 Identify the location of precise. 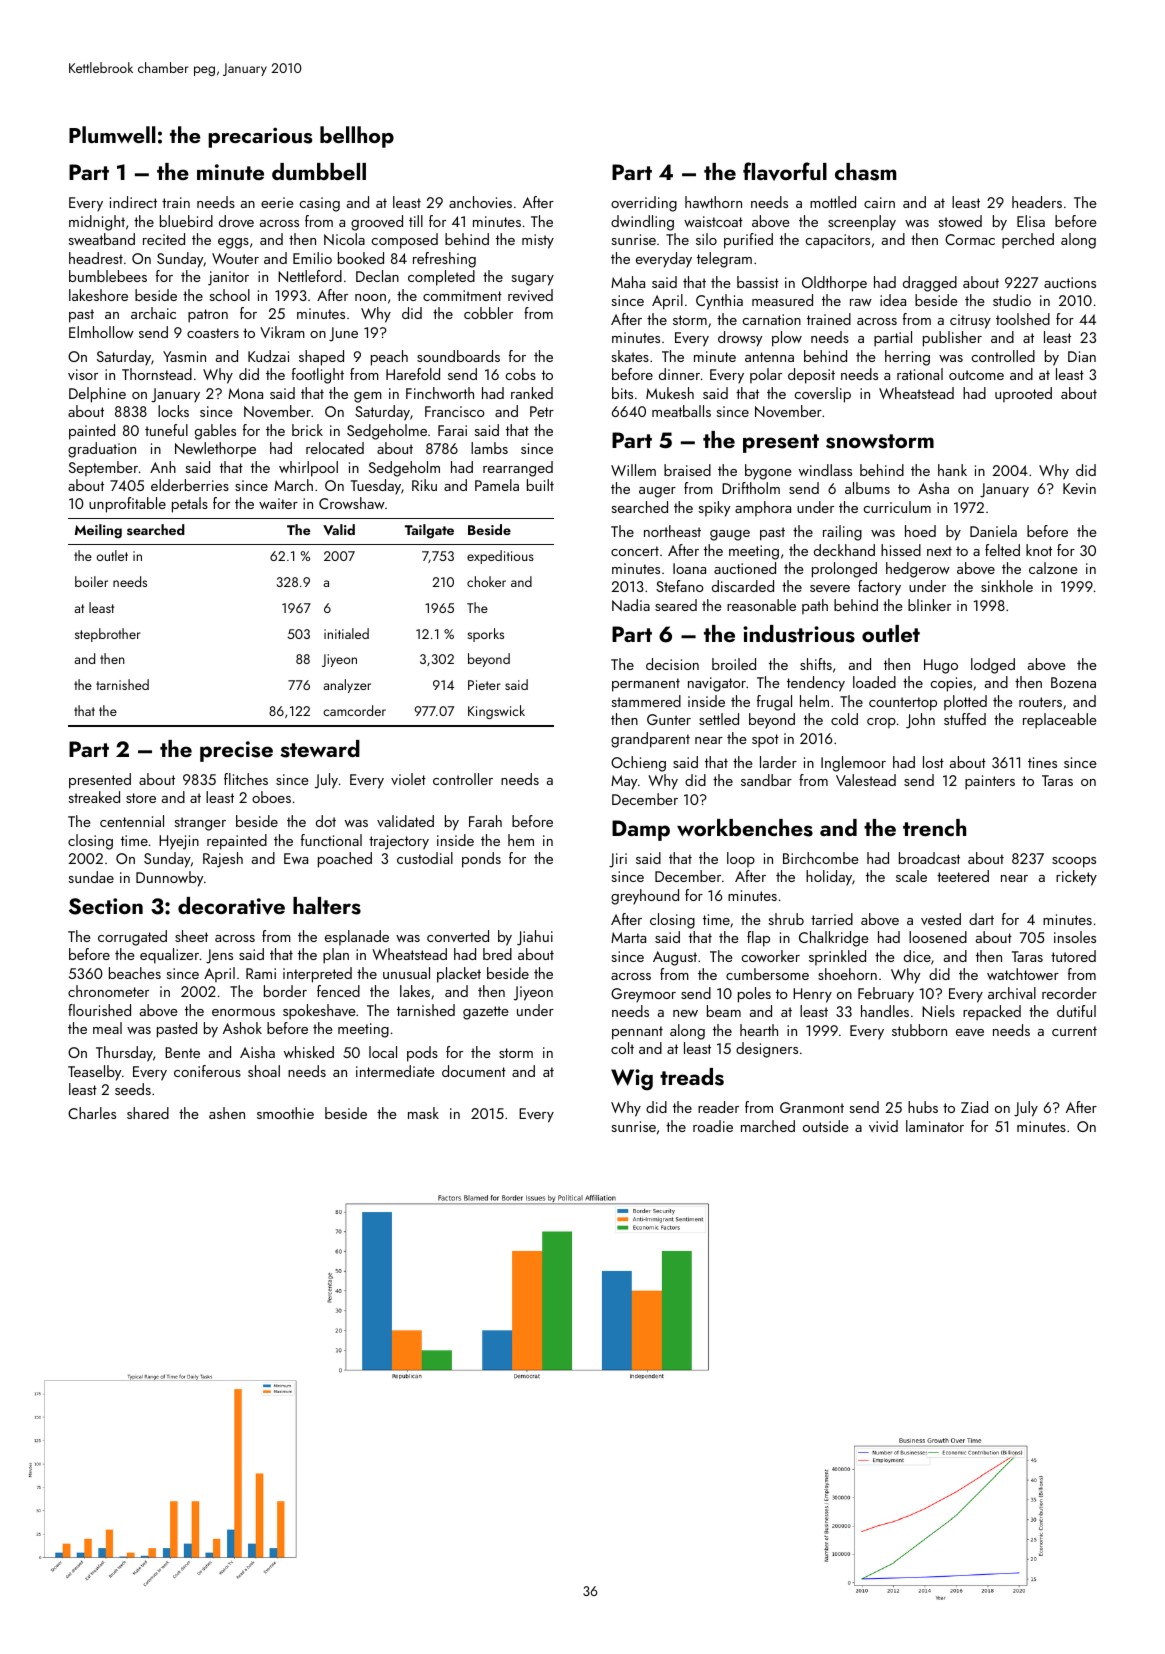
(236, 751).
